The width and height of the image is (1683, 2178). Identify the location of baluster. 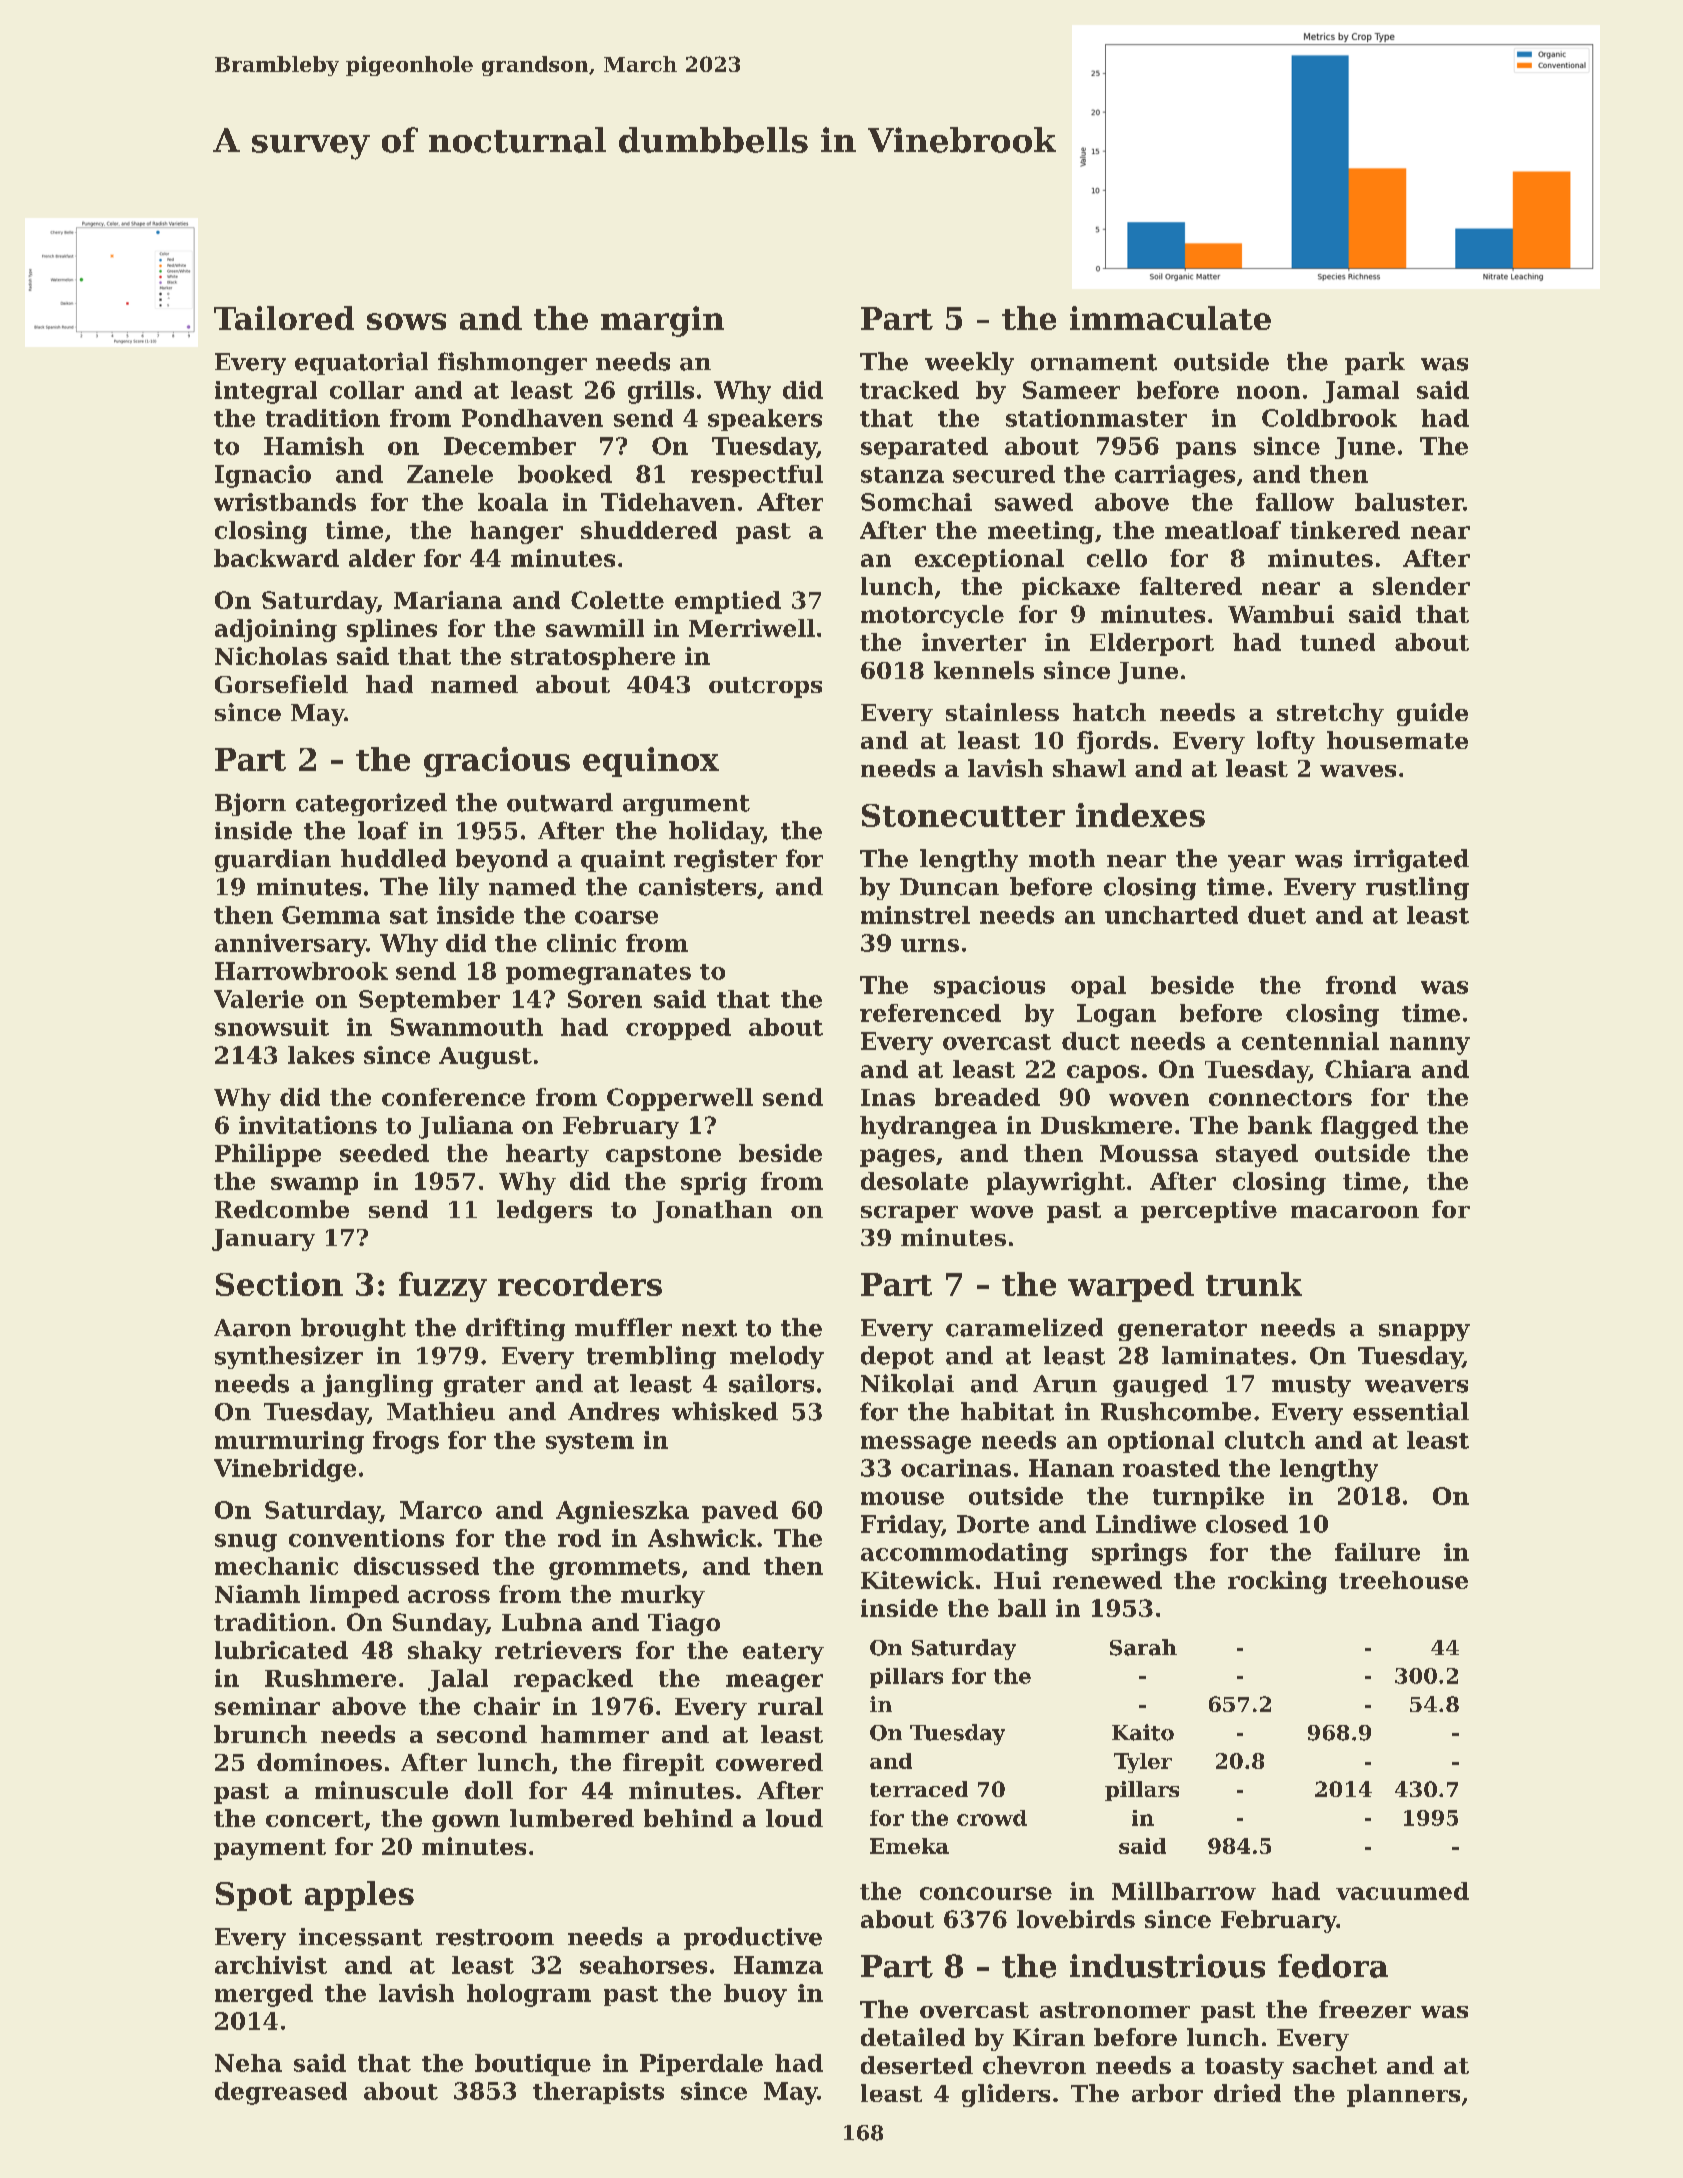
(1409, 502).
